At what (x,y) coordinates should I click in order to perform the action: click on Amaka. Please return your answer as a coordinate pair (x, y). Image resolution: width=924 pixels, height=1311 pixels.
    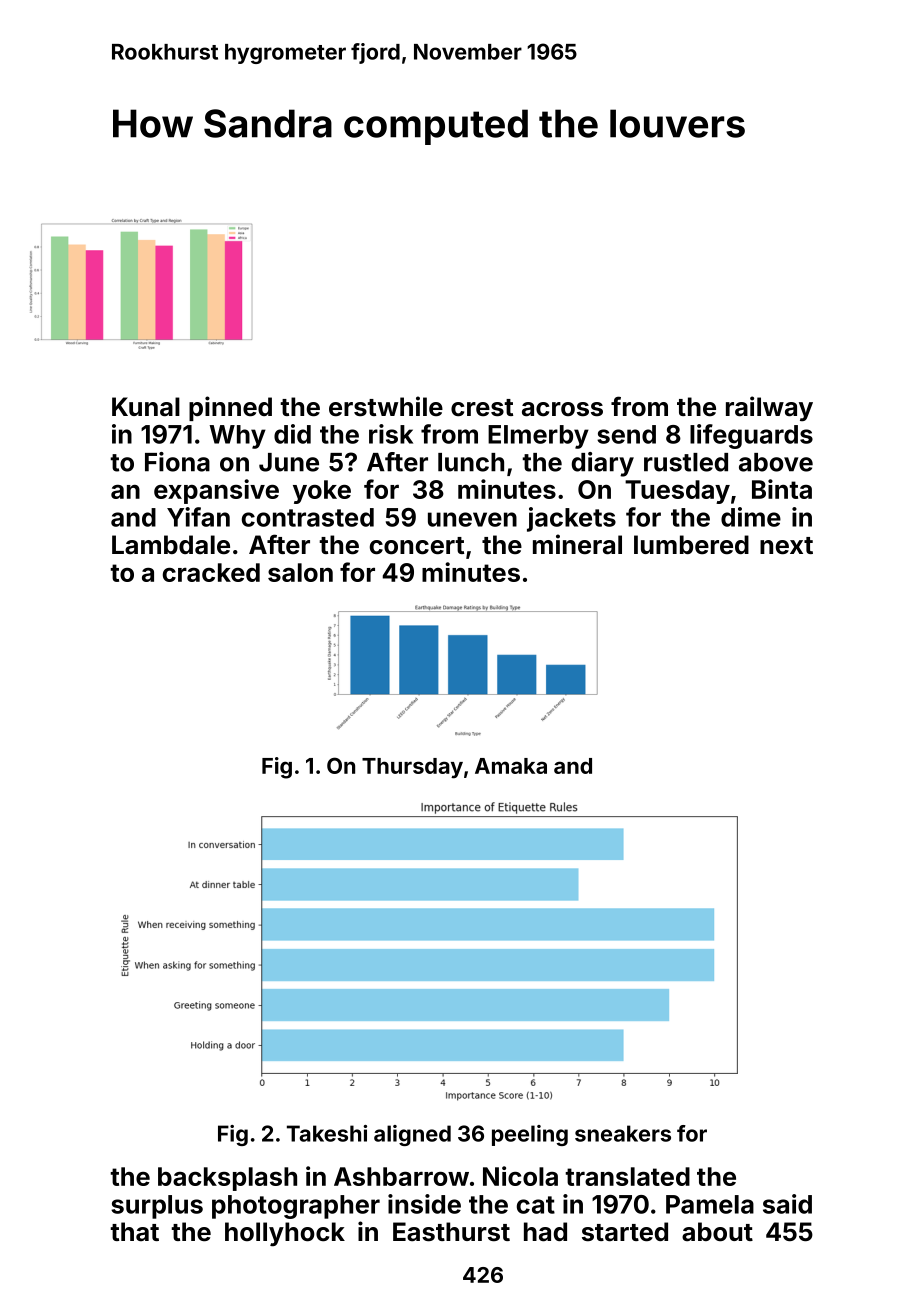
    Looking at the image, I should click on (511, 766).
